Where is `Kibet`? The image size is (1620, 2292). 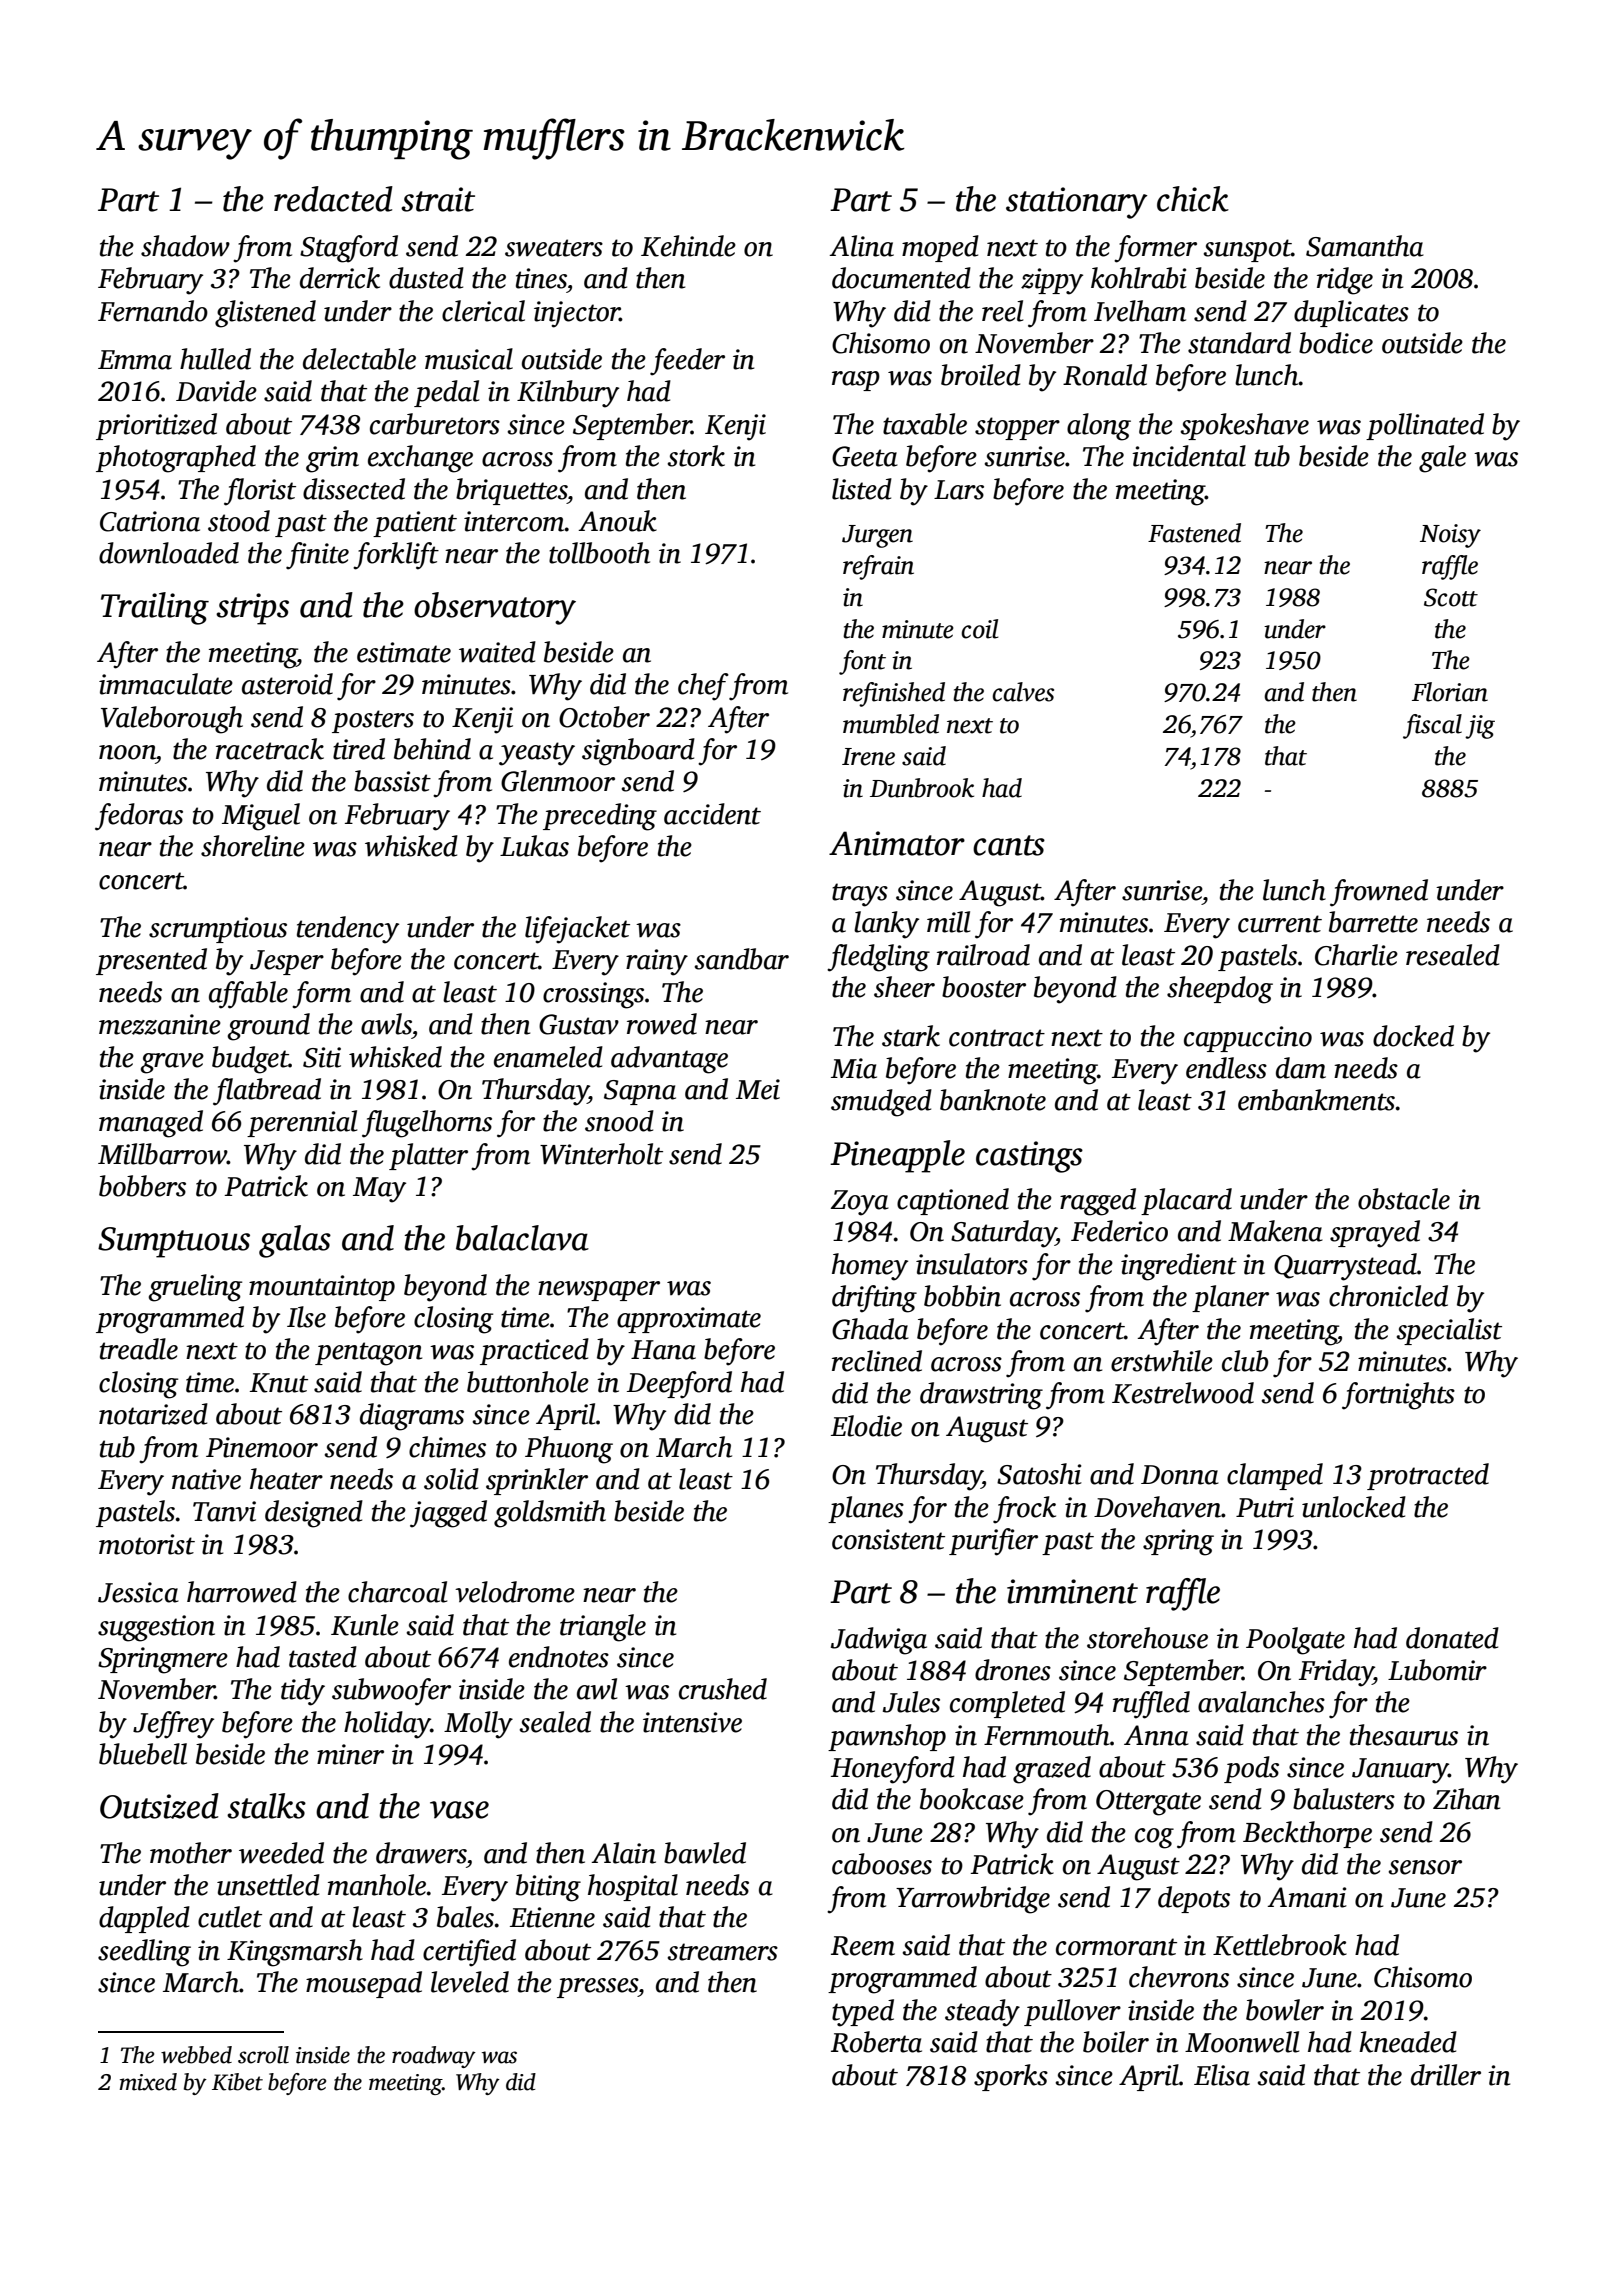 Kibet is located at coordinates (237, 2082).
